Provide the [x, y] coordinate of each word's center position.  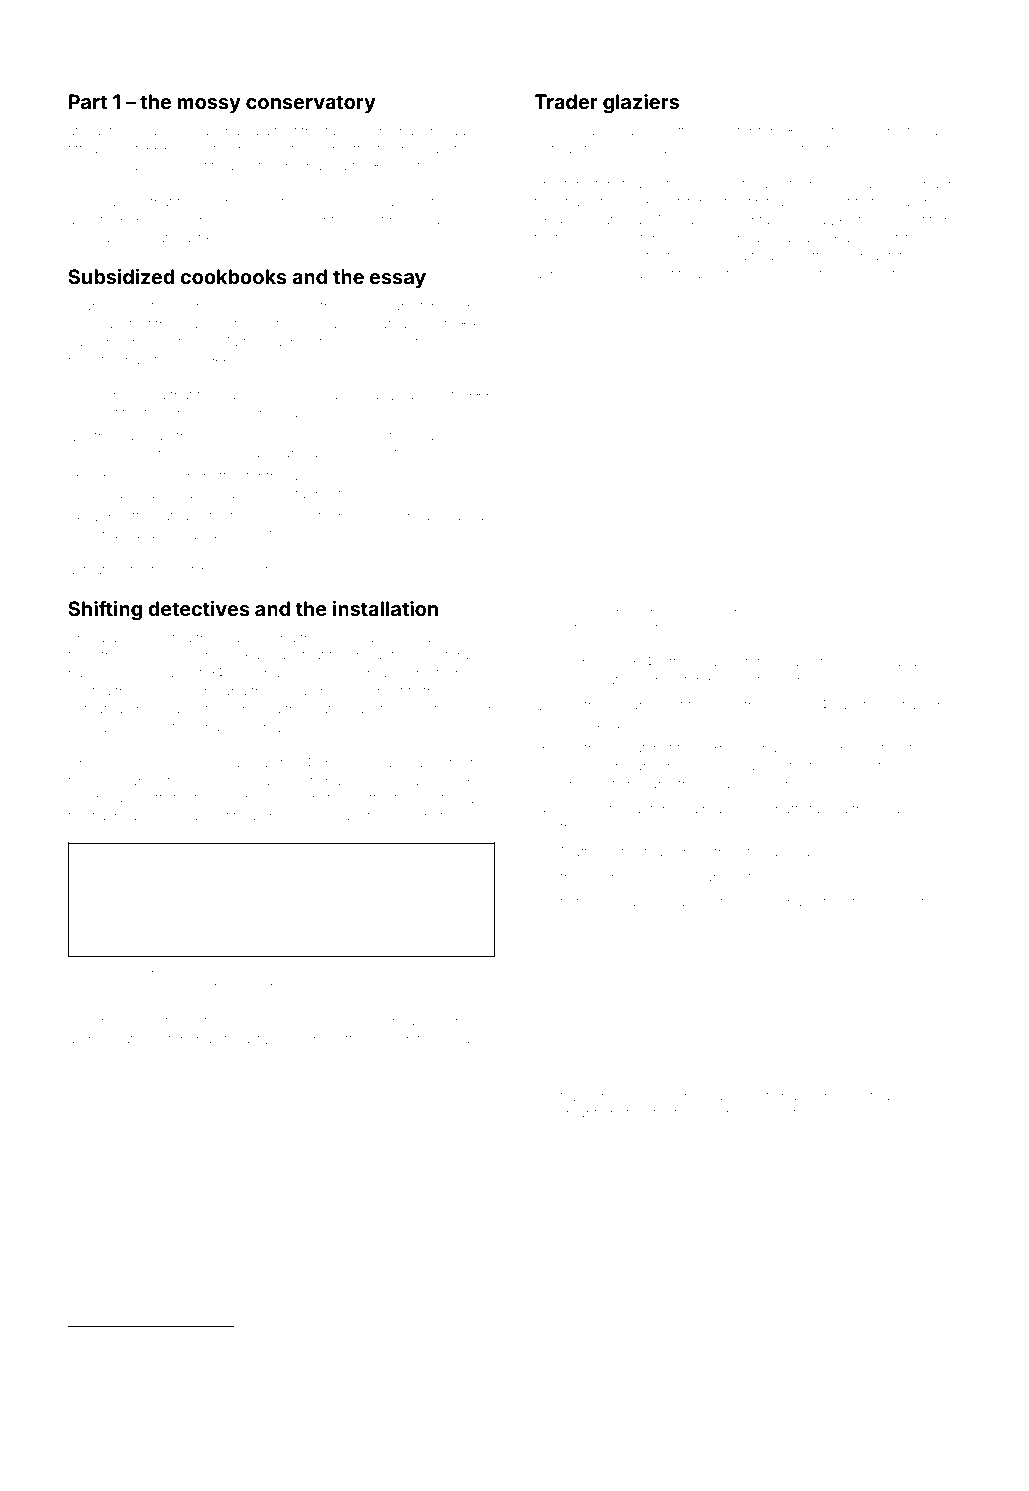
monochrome [442, 1392]
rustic [255, 166]
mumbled [613, 274]
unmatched [734, 612]
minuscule [452, 1366]
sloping [173, 1405]
